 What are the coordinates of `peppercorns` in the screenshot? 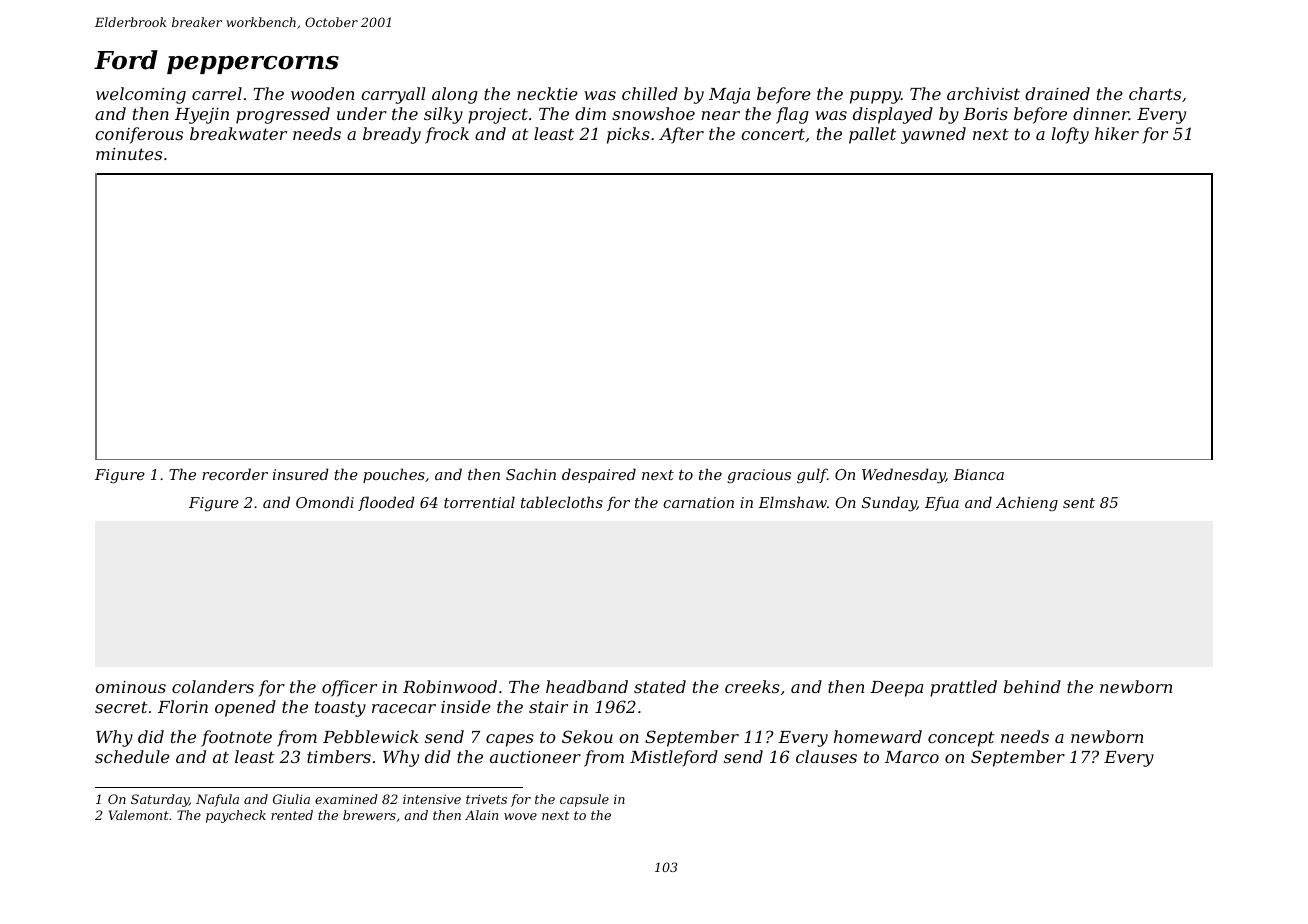 It's located at (253, 65).
